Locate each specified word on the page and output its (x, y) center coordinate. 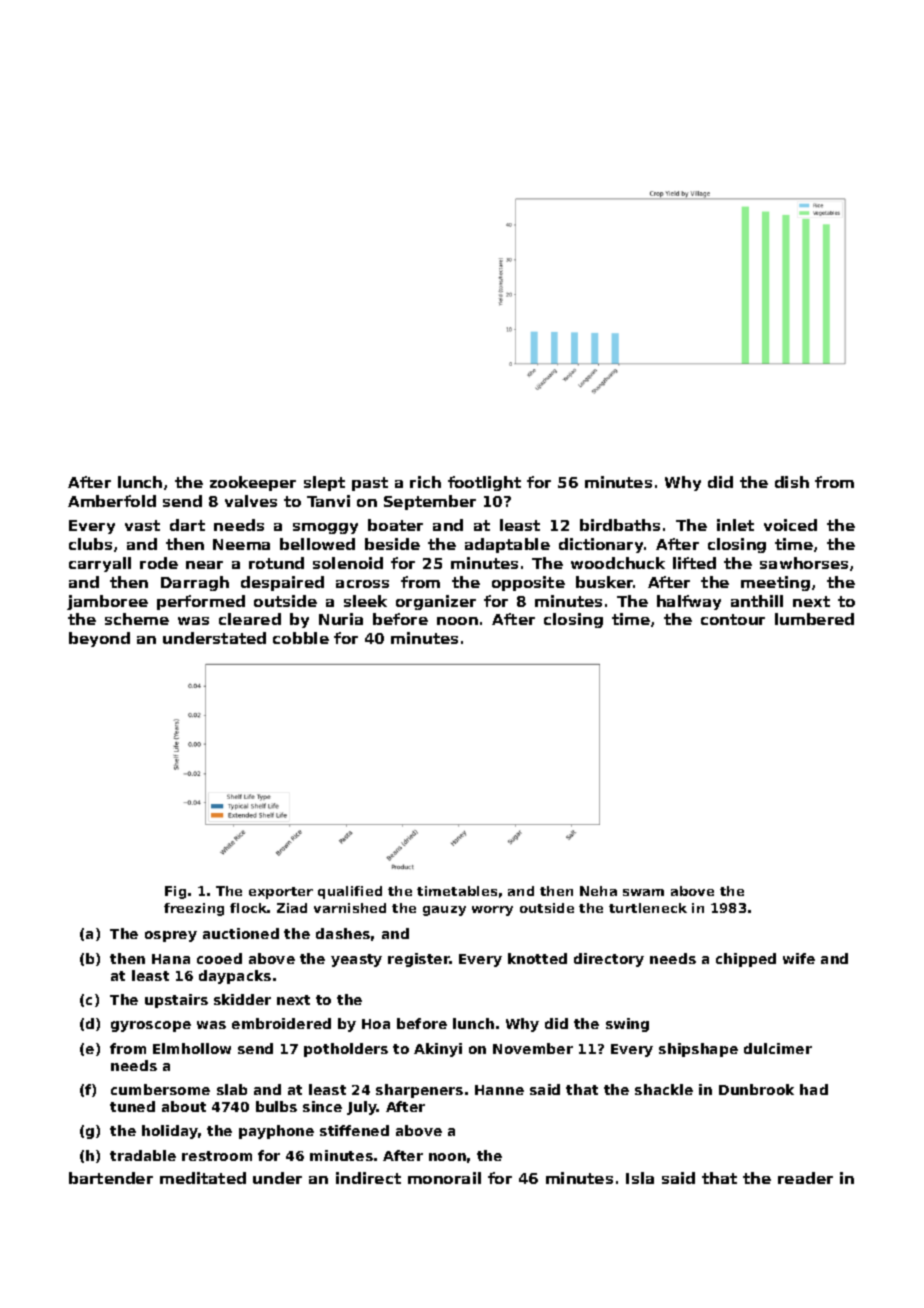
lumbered (814, 619)
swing (627, 1025)
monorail (444, 1178)
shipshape (698, 1050)
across (362, 584)
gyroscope (151, 1026)
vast (142, 525)
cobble (301, 638)
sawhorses (804, 563)
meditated (203, 1178)
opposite (528, 583)
